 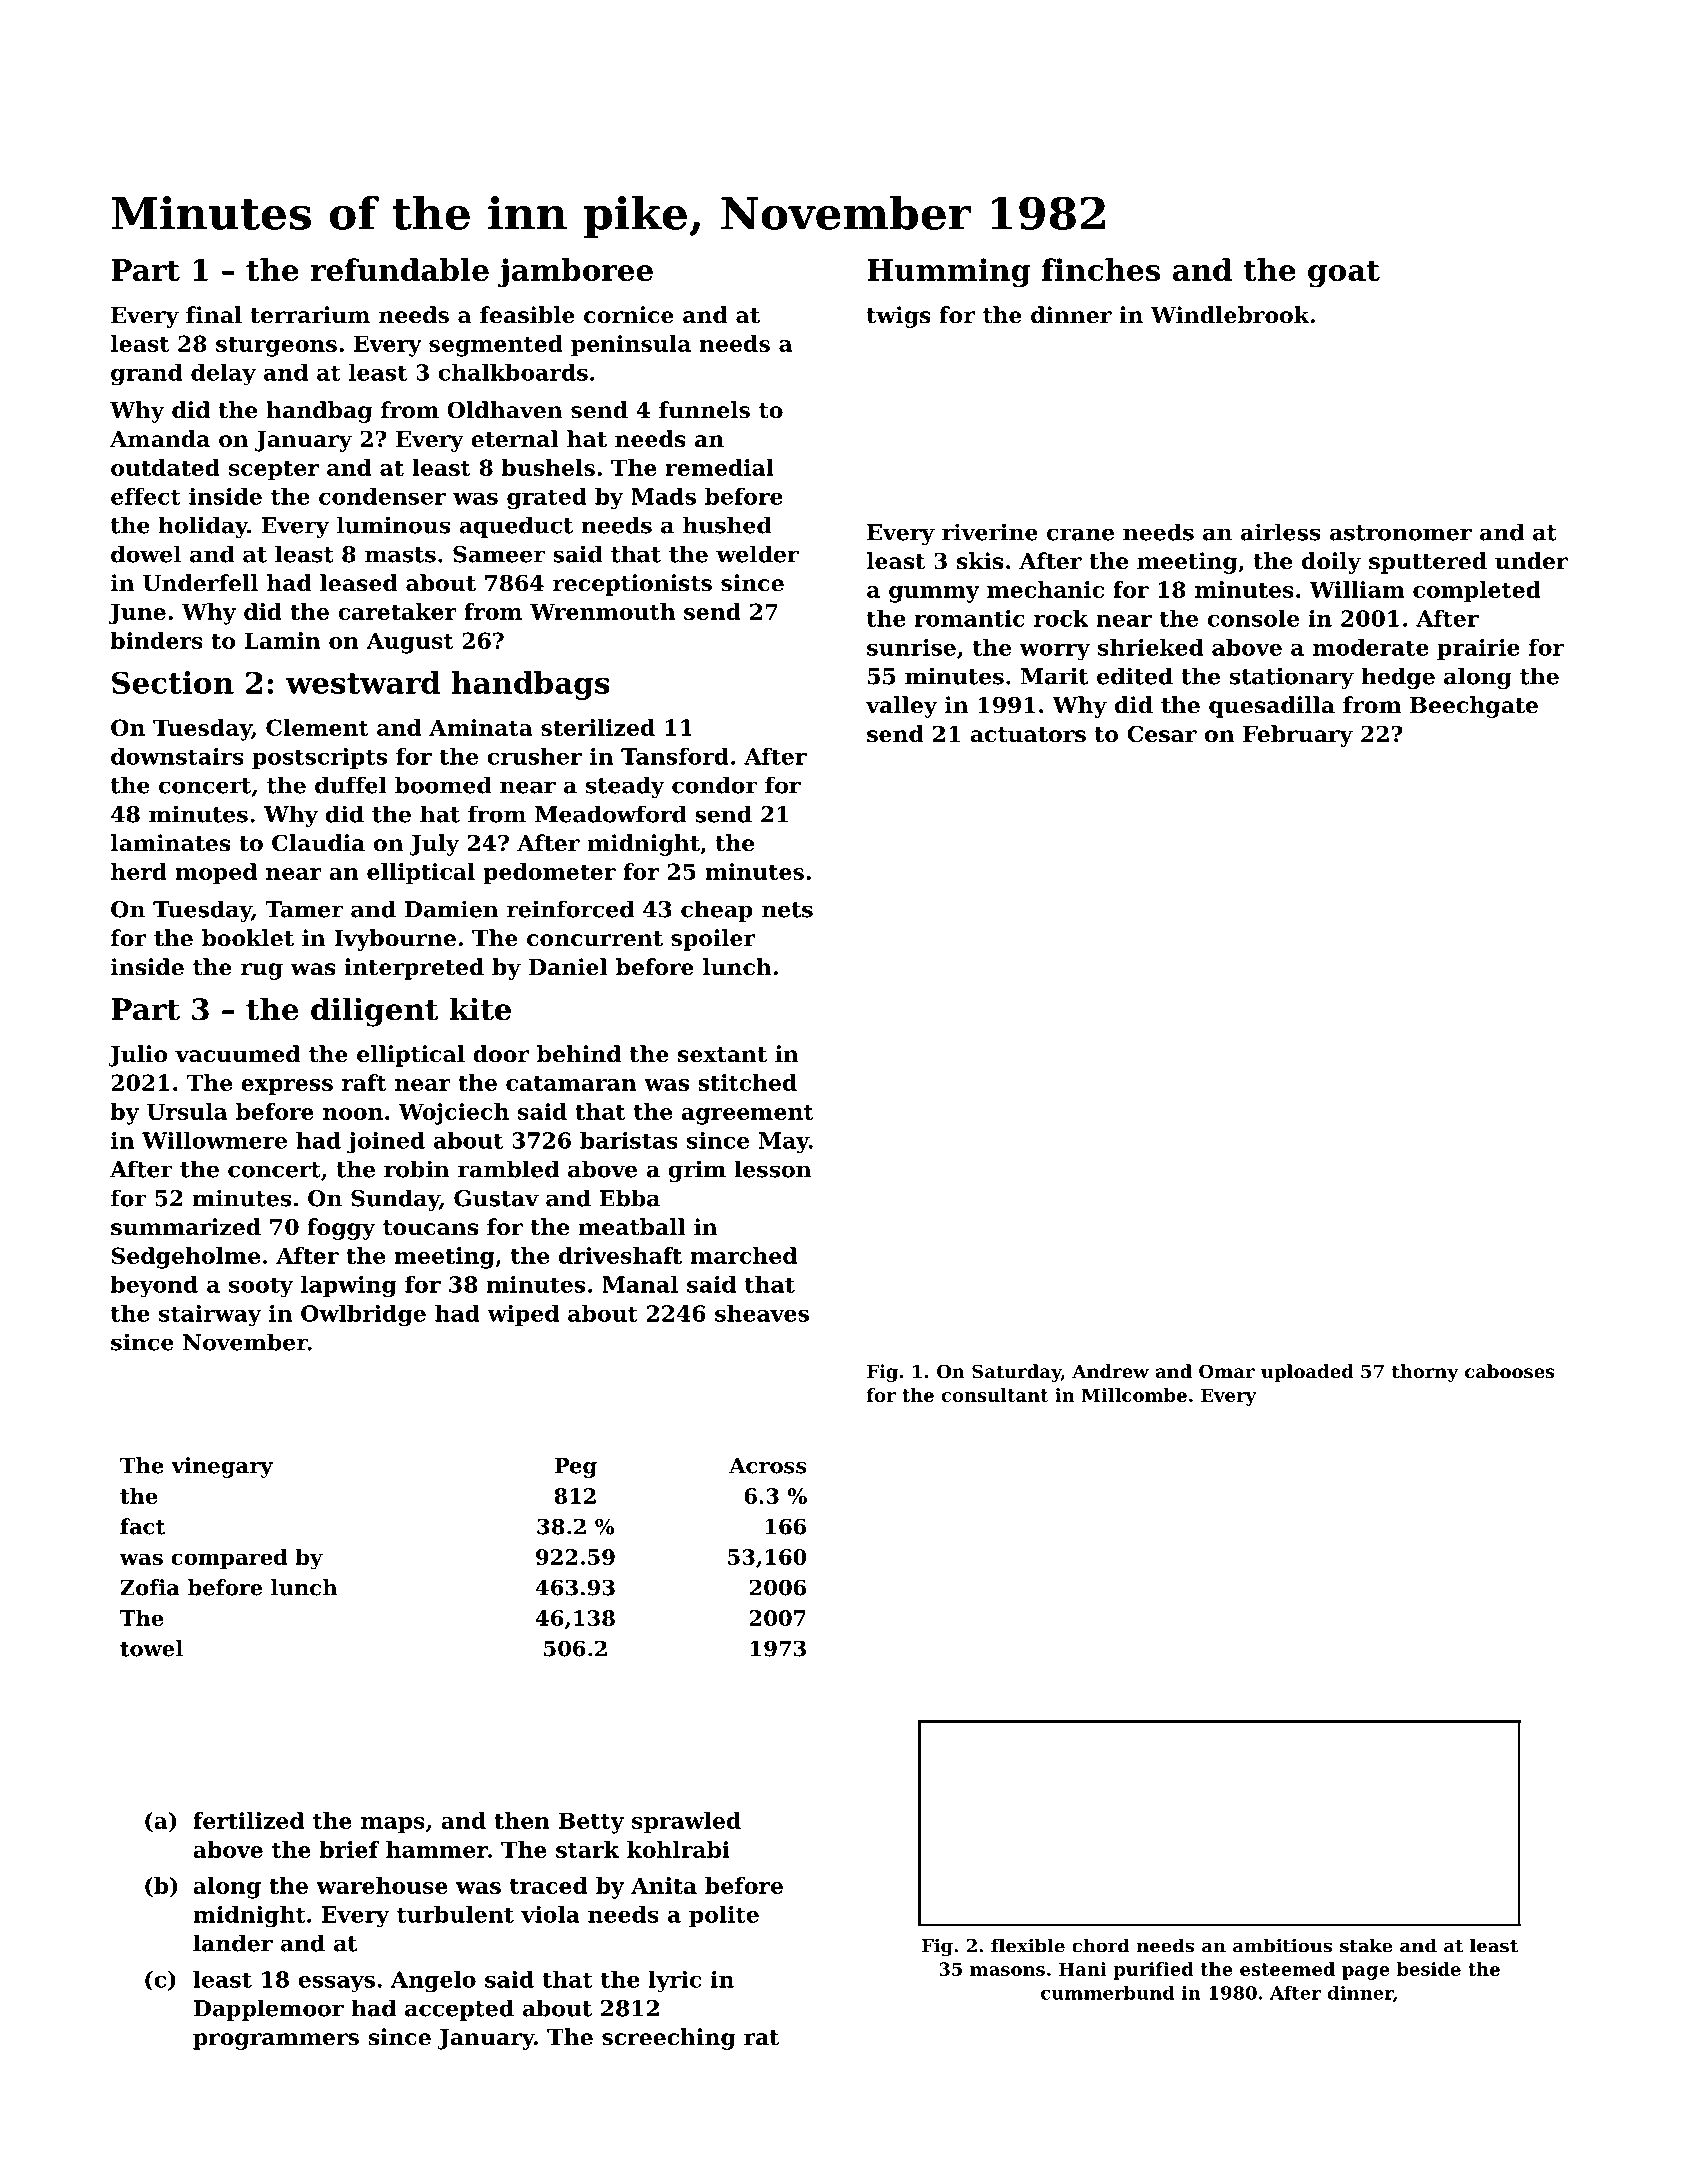 What do you see at coordinates (575, 1468) in the screenshot?
I see `Peg` at bounding box center [575, 1468].
